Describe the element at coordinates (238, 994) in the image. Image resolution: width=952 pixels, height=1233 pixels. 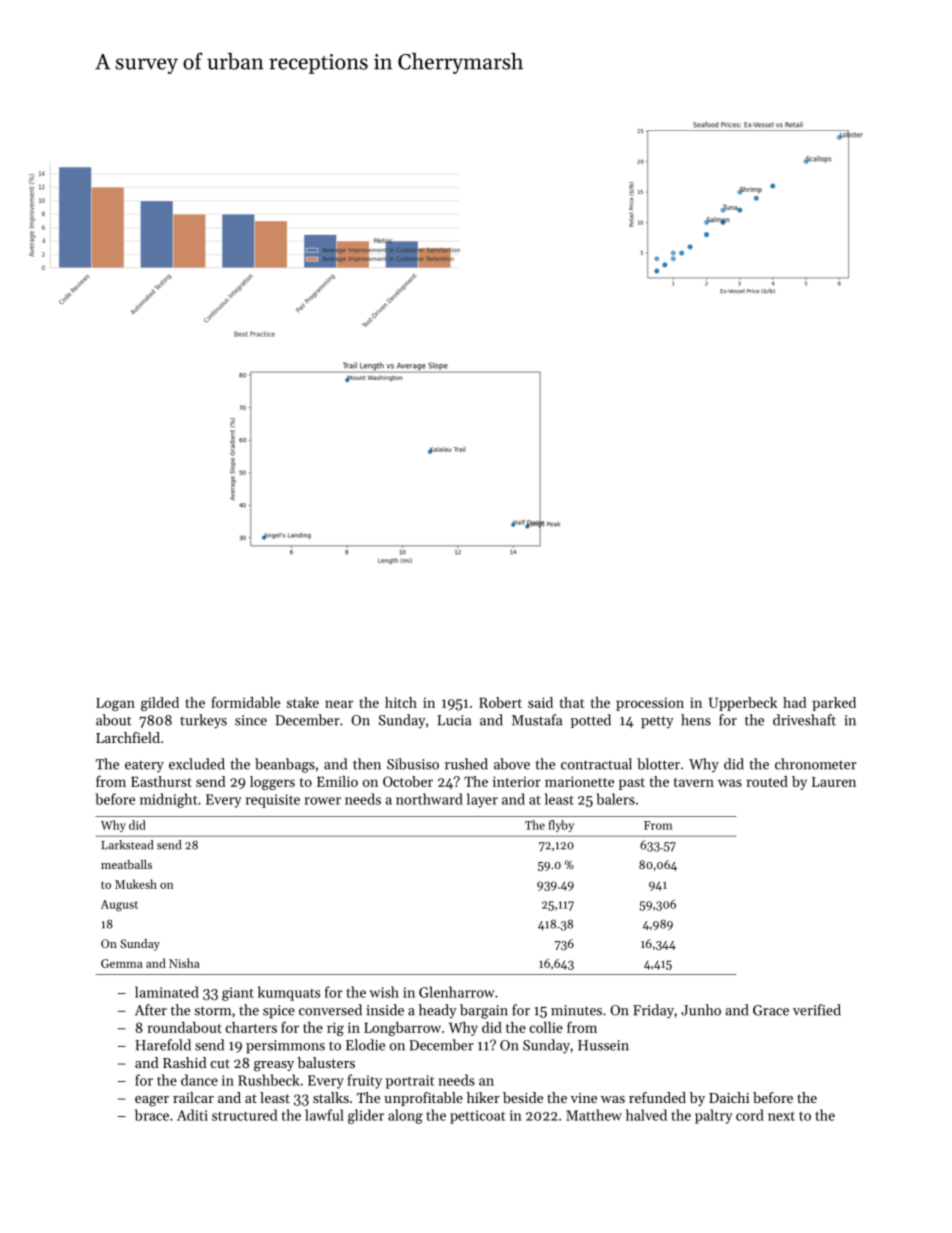
I see `giant` at that location.
